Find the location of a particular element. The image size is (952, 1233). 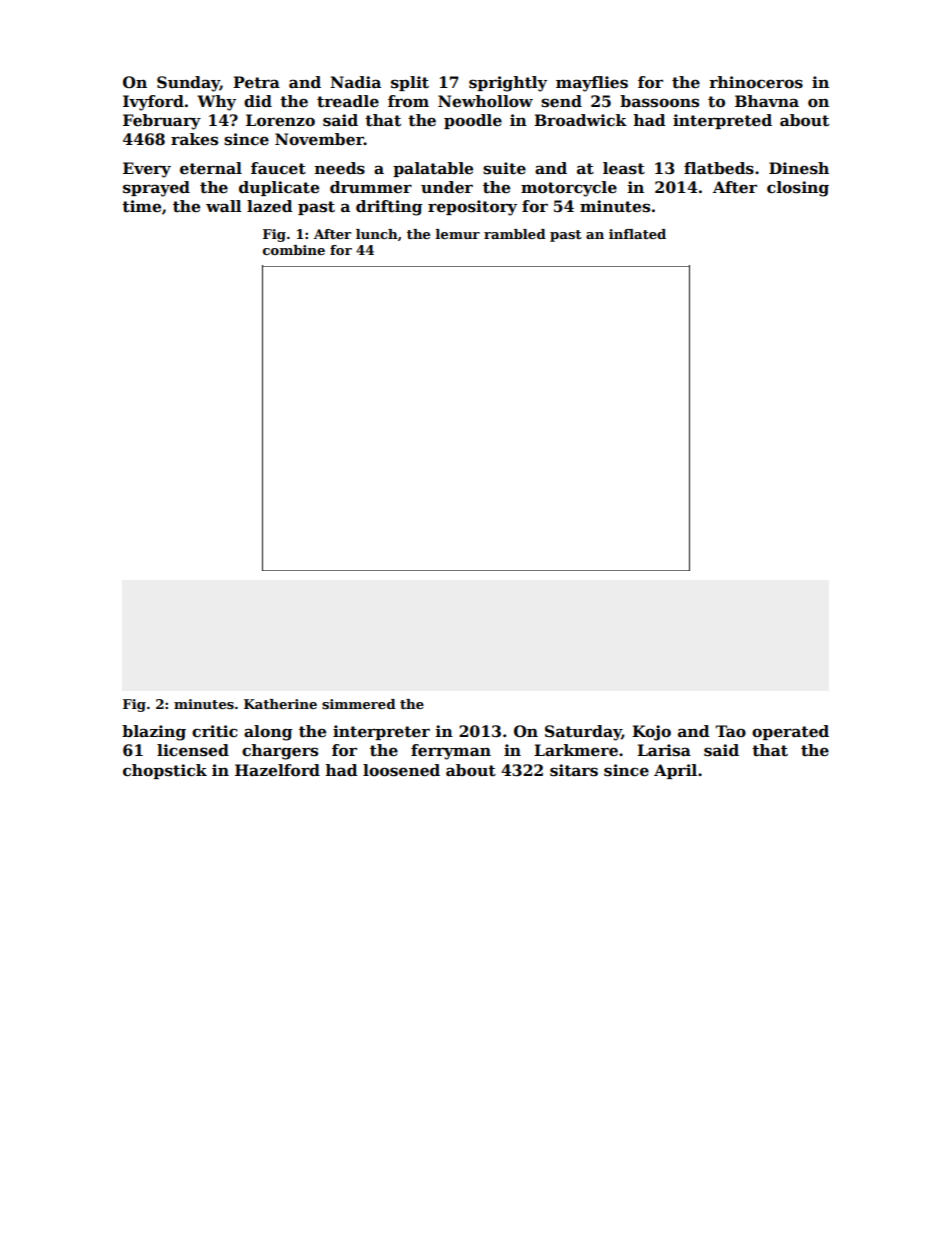

from is located at coordinates (408, 101).
